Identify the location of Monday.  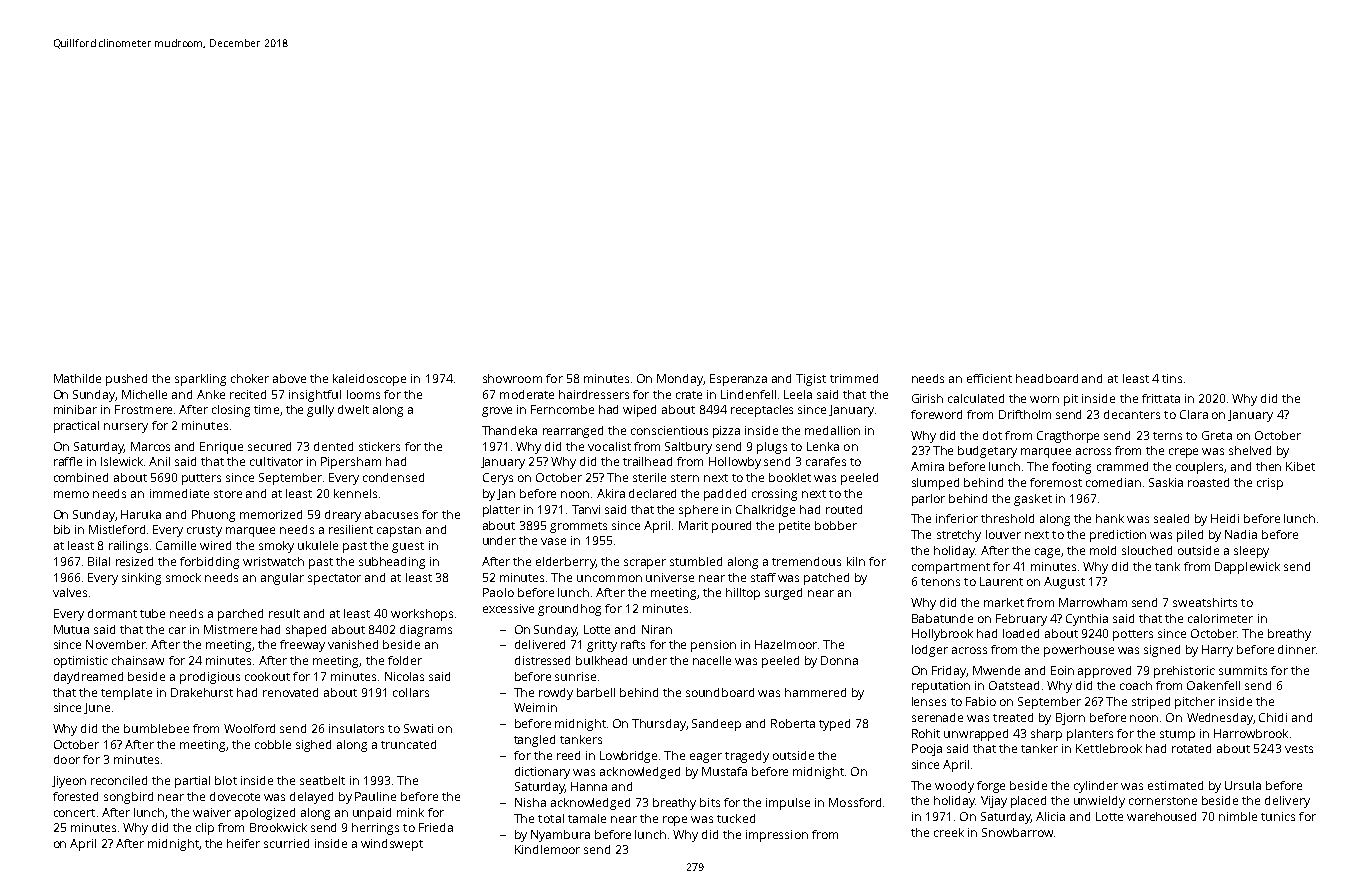
(680, 380).
